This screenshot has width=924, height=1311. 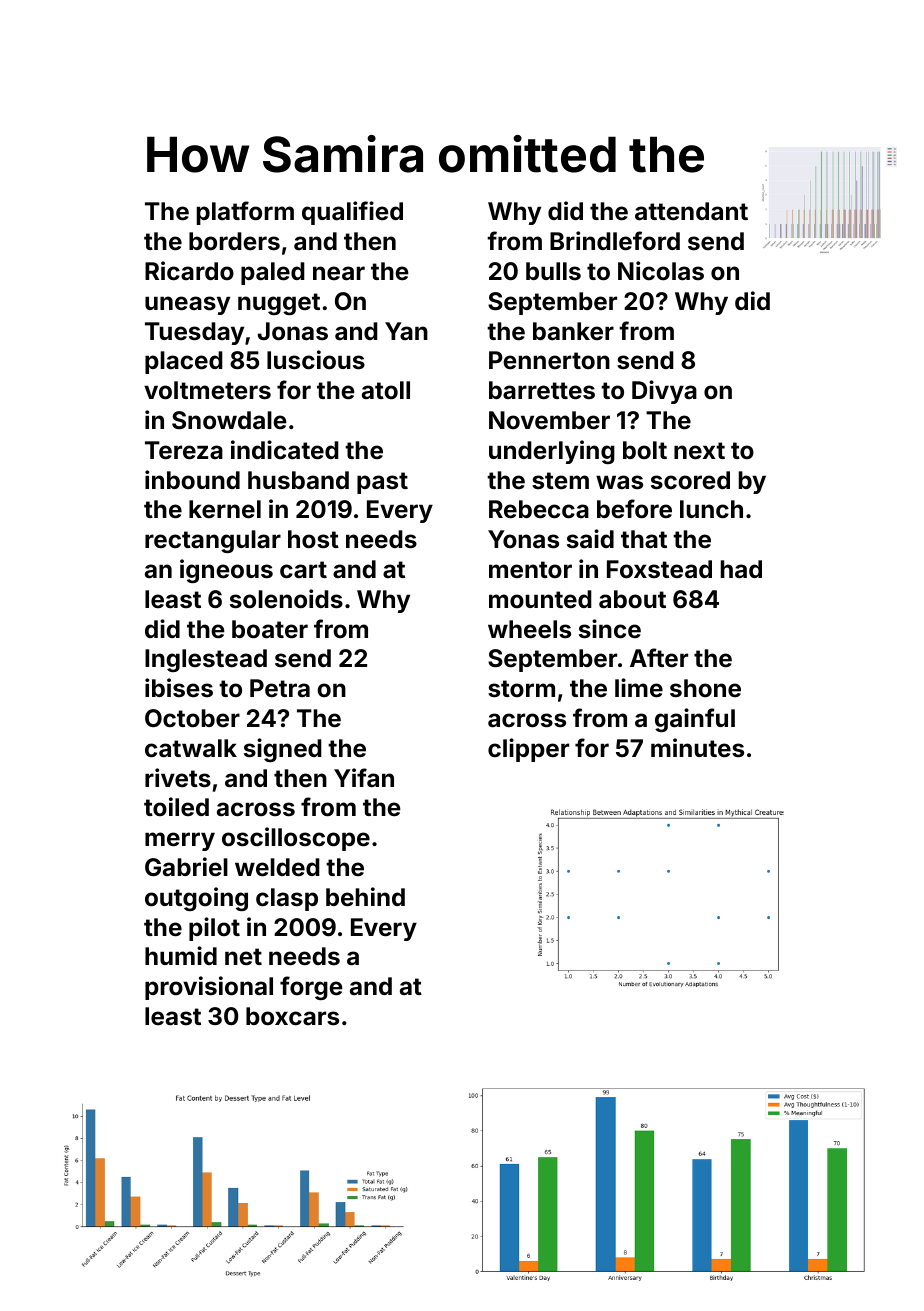 What do you see at coordinates (303, 570) in the screenshot?
I see `cart` at bounding box center [303, 570].
